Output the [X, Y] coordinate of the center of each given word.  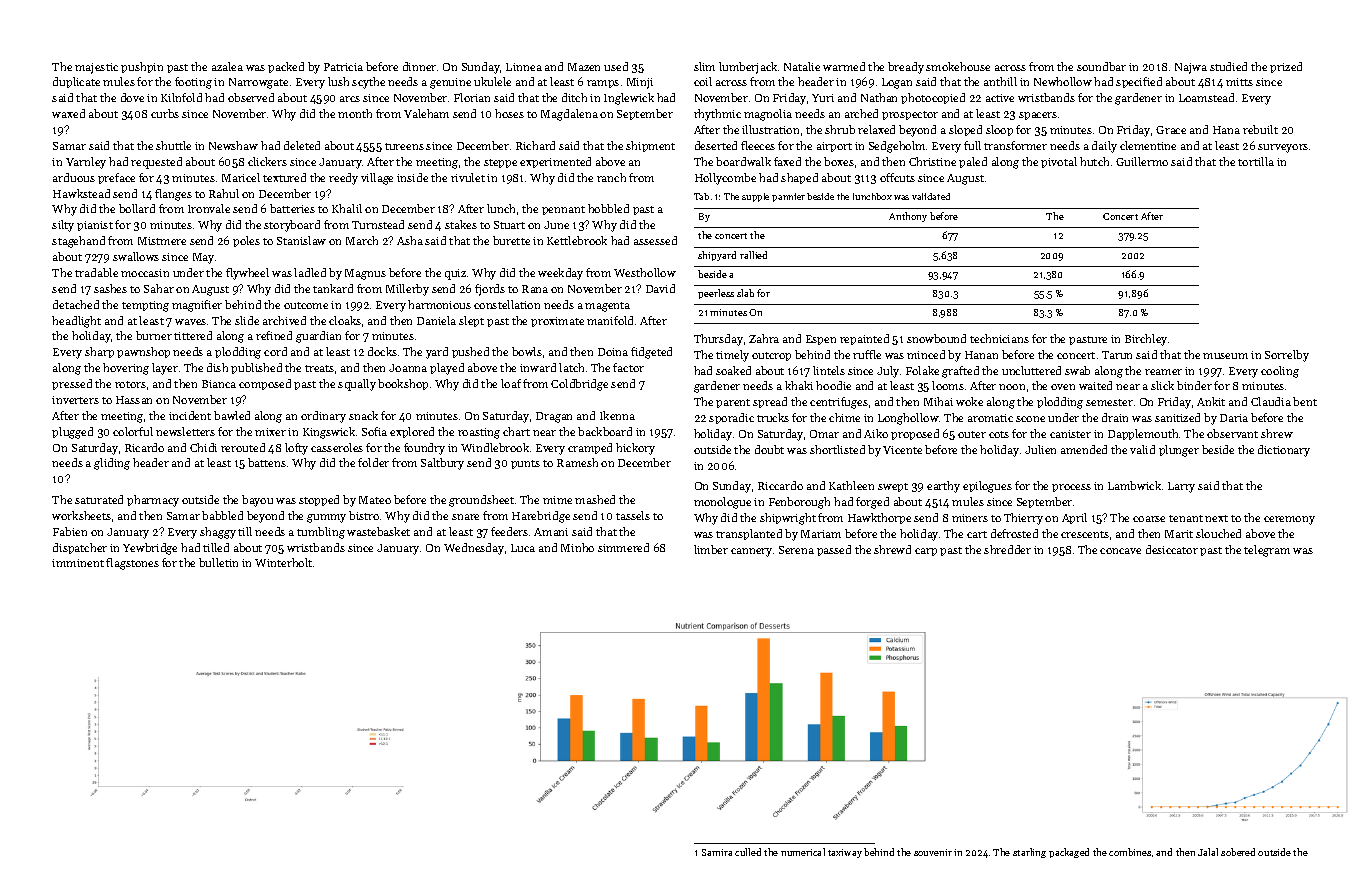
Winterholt [283, 562]
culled [748, 852]
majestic [96, 68]
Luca [523, 548]
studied [1228, 66]
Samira [717, 852]
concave [1120, 551]
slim [704, 66]
